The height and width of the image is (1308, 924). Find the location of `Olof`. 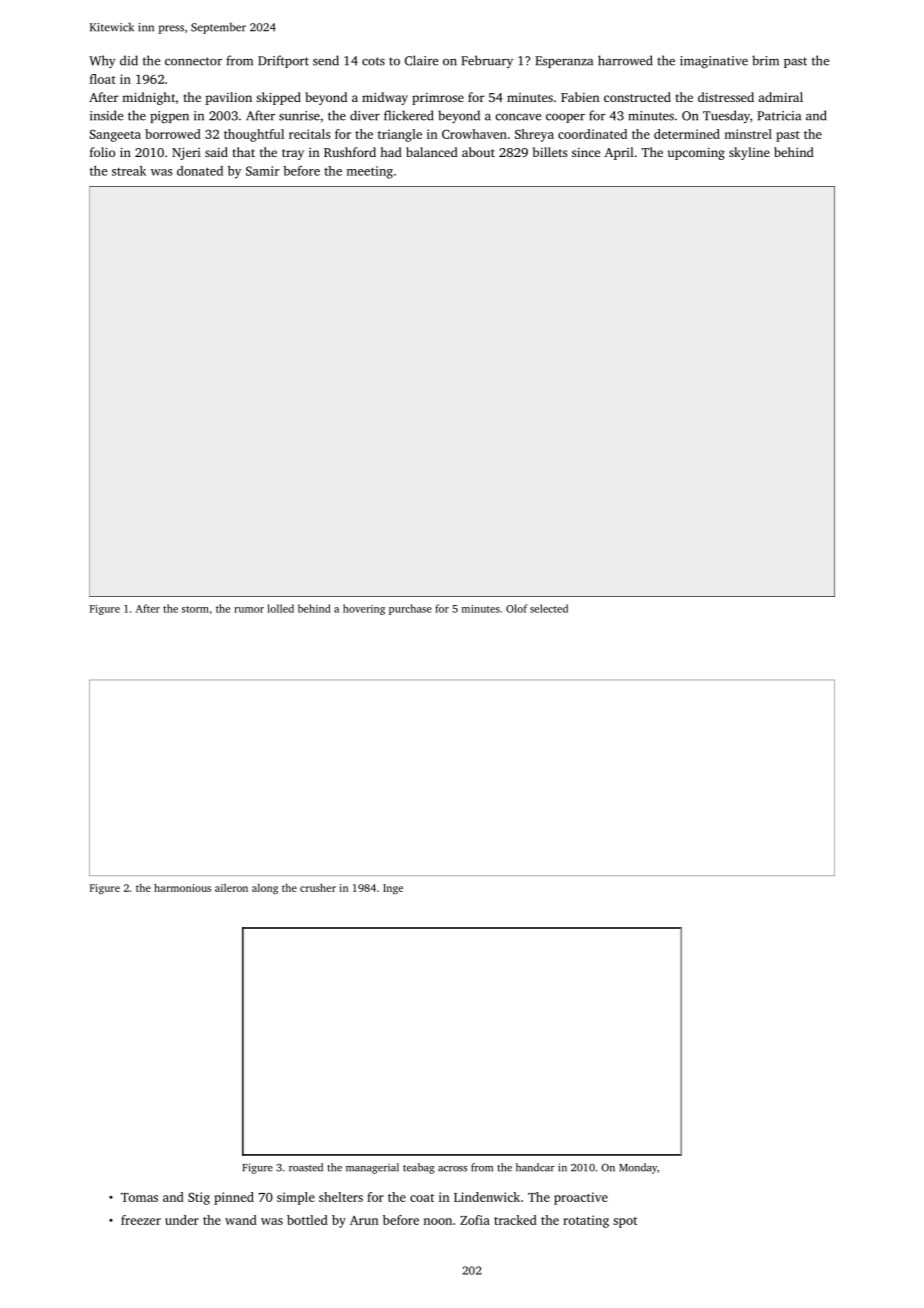

Olof is located at coordinates (517, 608).
